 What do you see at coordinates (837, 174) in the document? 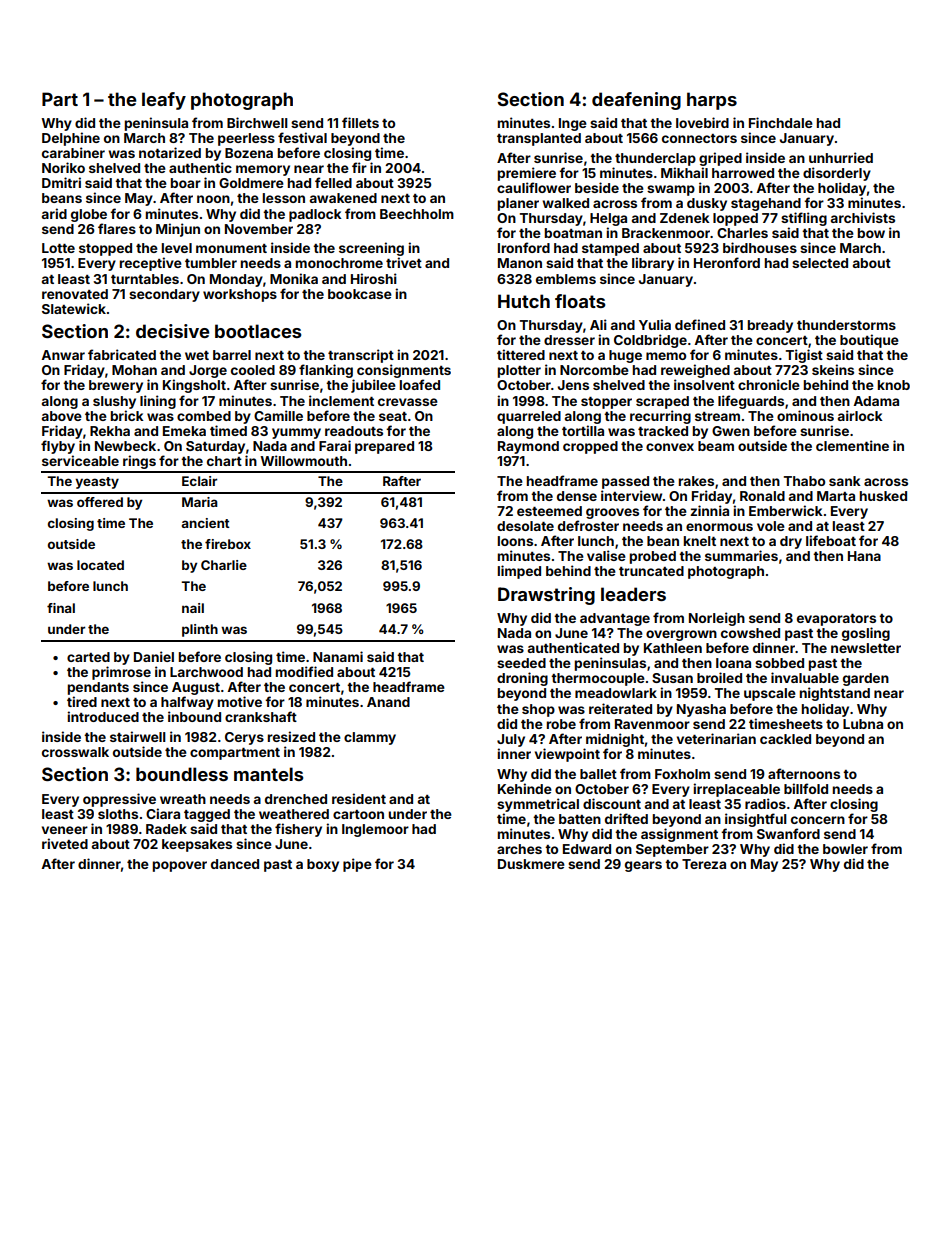
I see `disorderly` at bounding box center [837, 174].
